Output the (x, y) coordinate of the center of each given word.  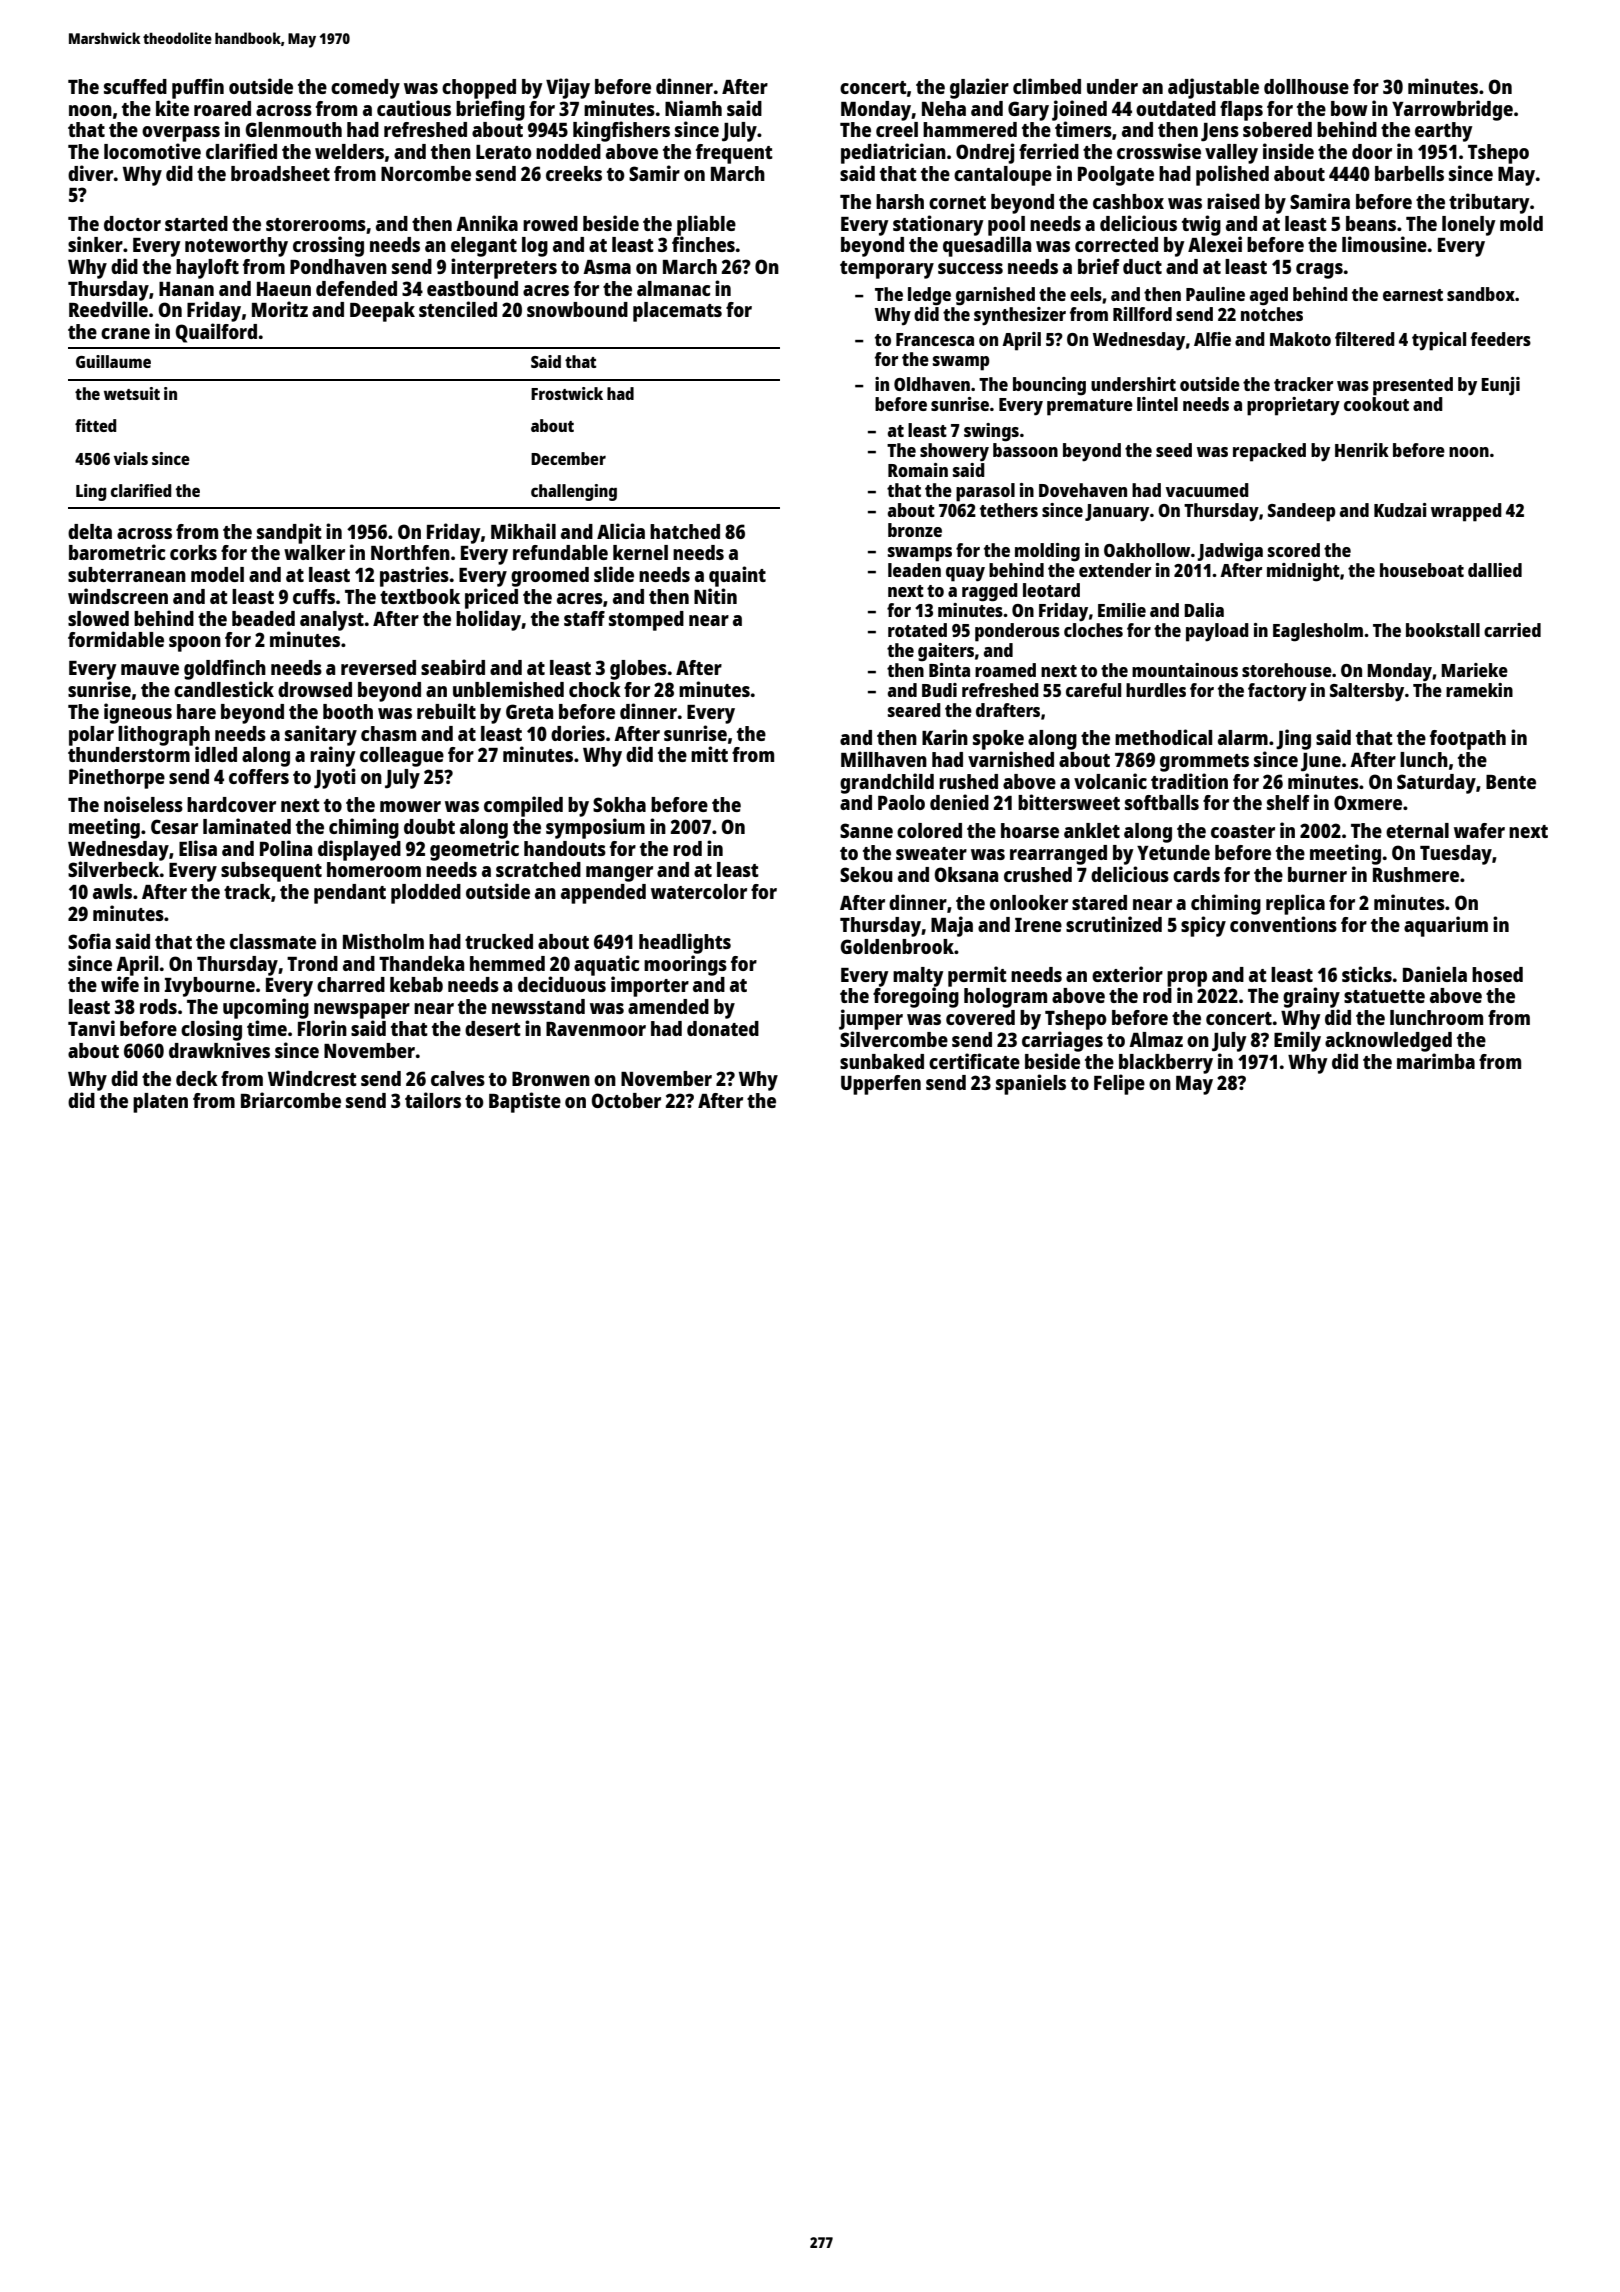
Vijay (568, 88)
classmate (273, 941)
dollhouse (1306, 86)
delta (90, 531)
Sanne (866, 830)
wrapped (1466, 512)
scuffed (135, 86)
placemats (677, 312)
